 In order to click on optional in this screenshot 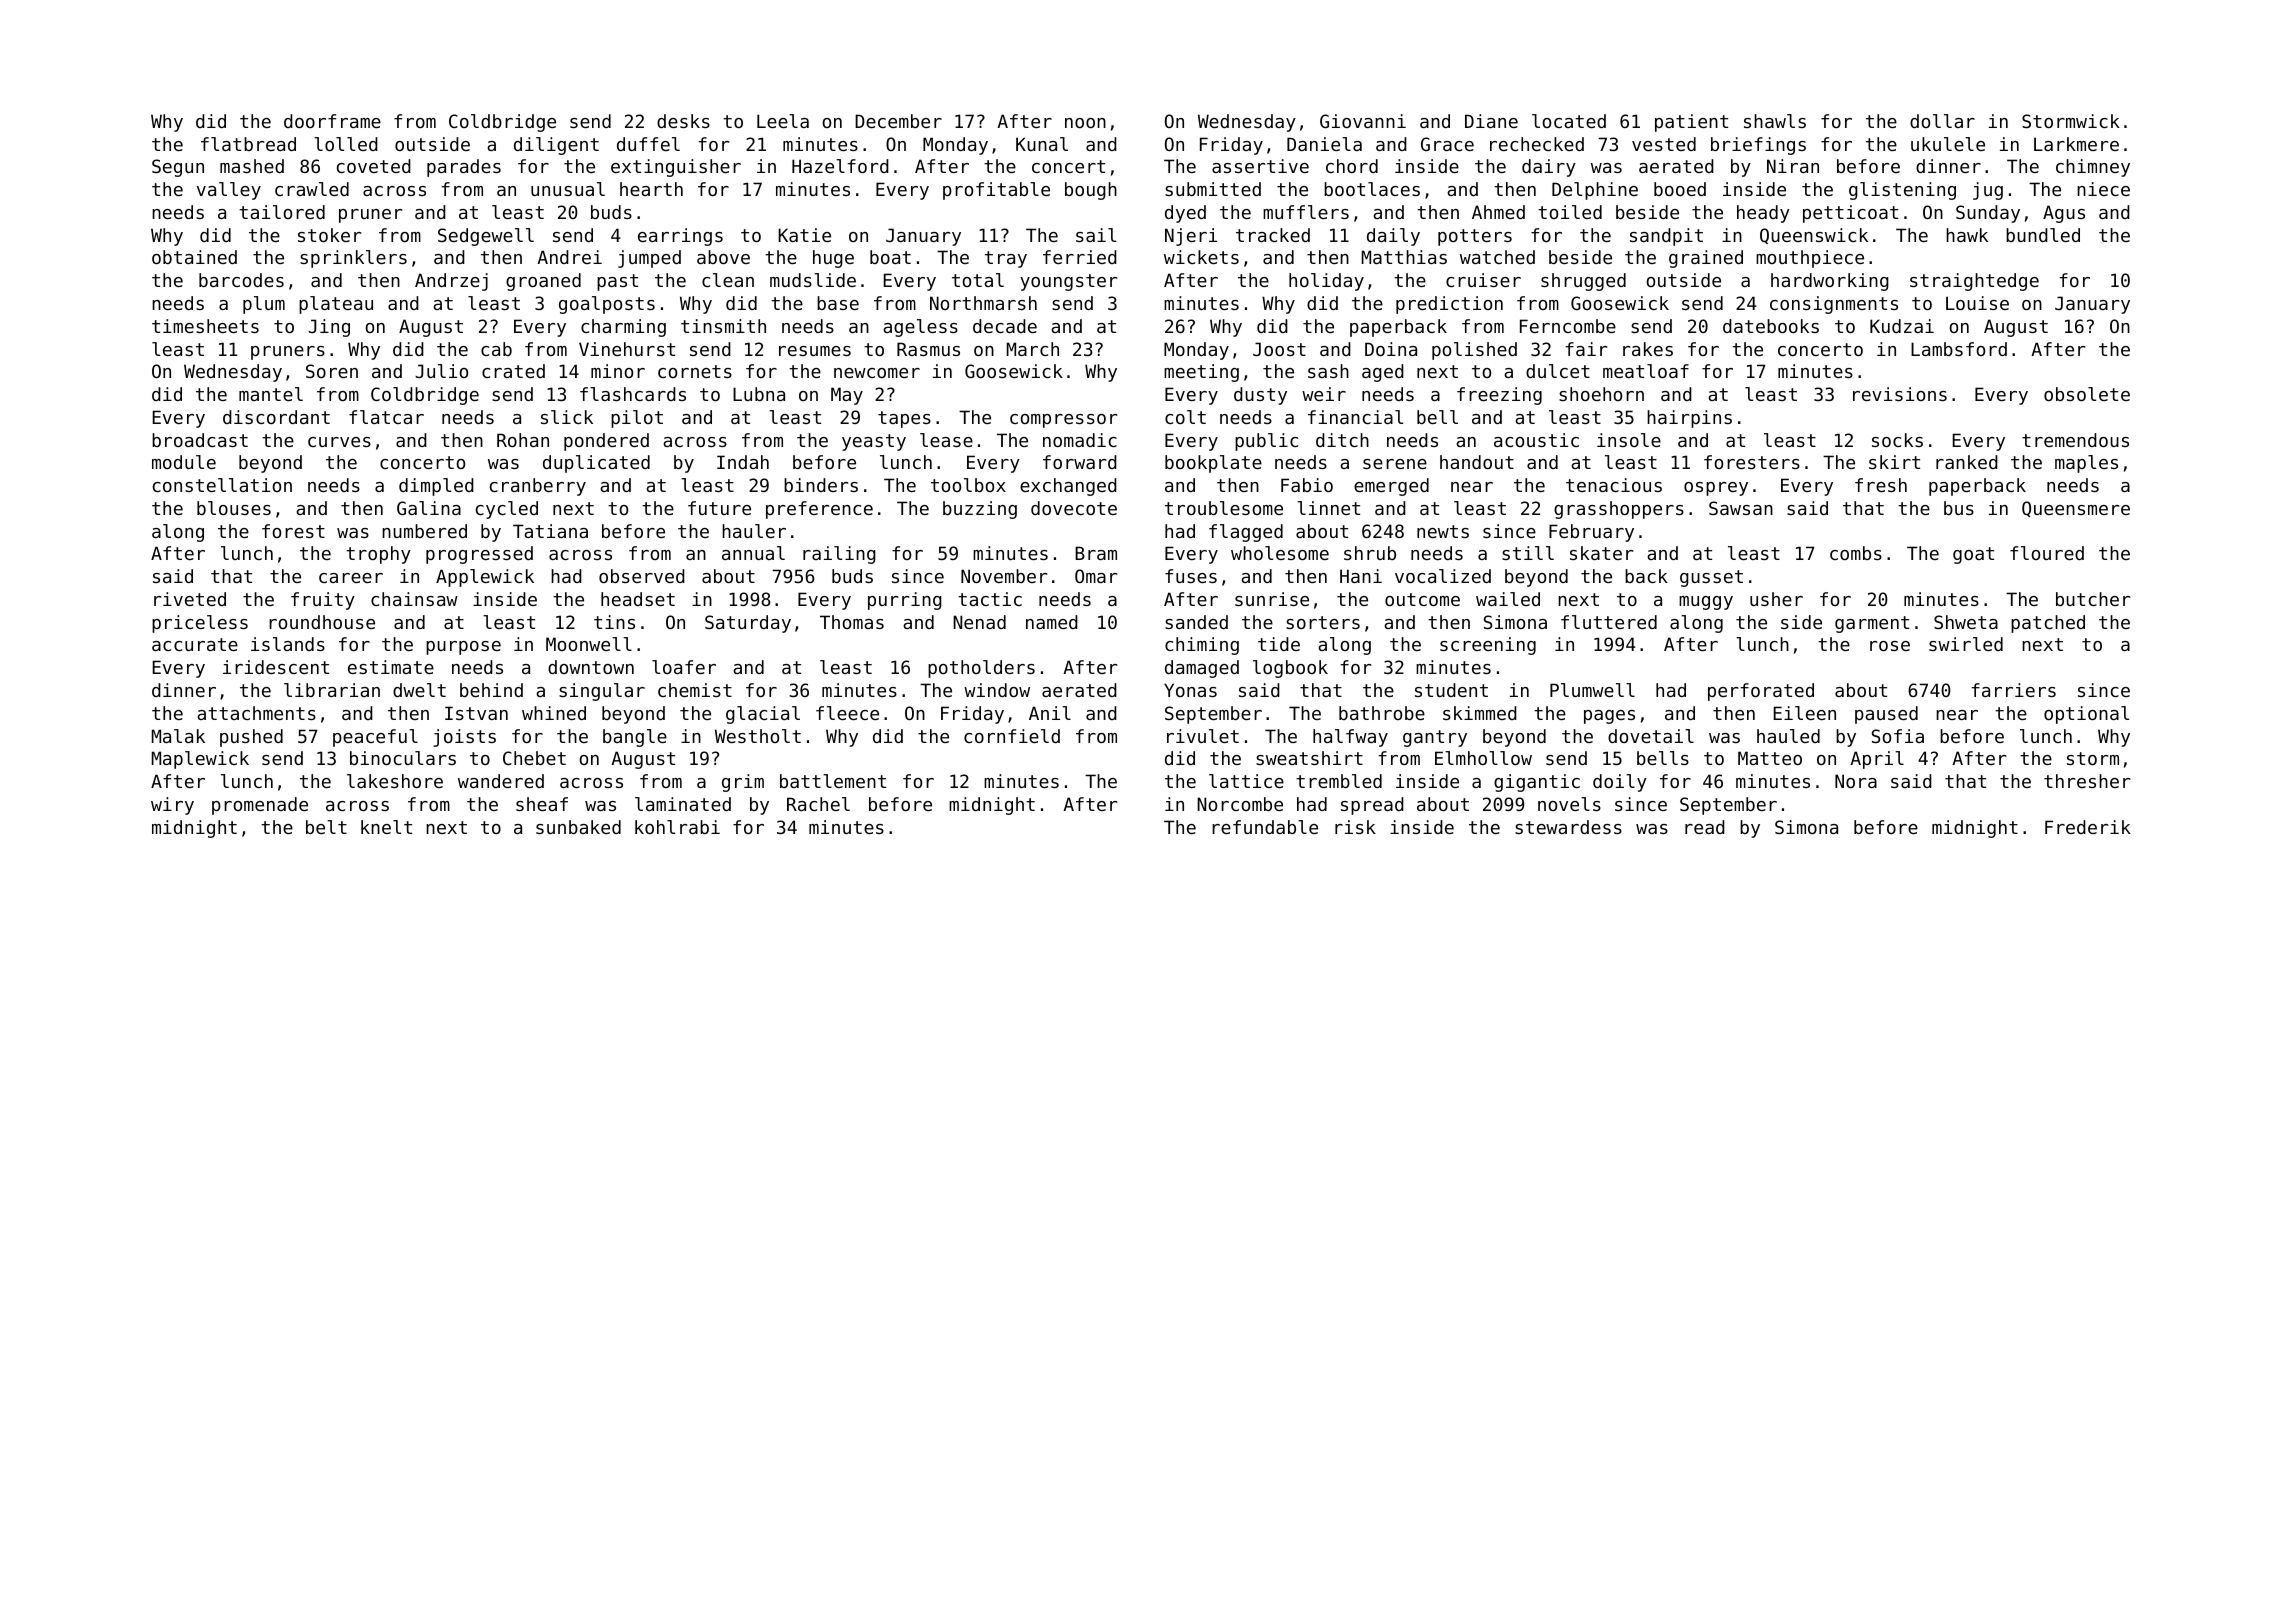, I will do `click(2086, 715)`.
